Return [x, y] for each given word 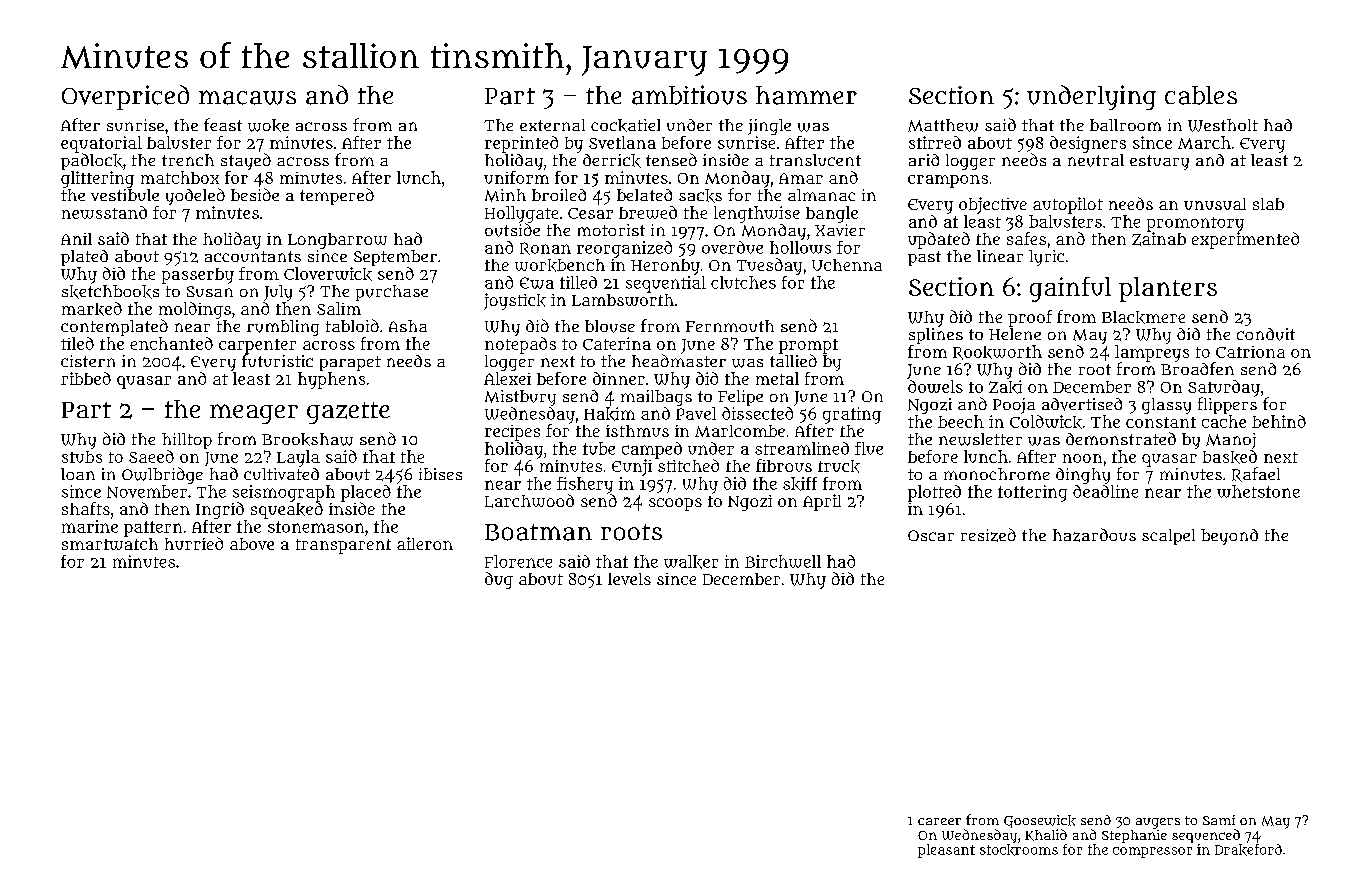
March [1204, 142]
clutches [743, 282]
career [939, 821]
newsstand [104, 212]
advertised [1082, 404]
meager [254, 414]
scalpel [1168, 537]
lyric [1046, 258]
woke [268, 125]
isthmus [637, 431]
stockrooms [1019, 850]
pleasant [946, 851]
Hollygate [521, 214]
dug [499, 580]
